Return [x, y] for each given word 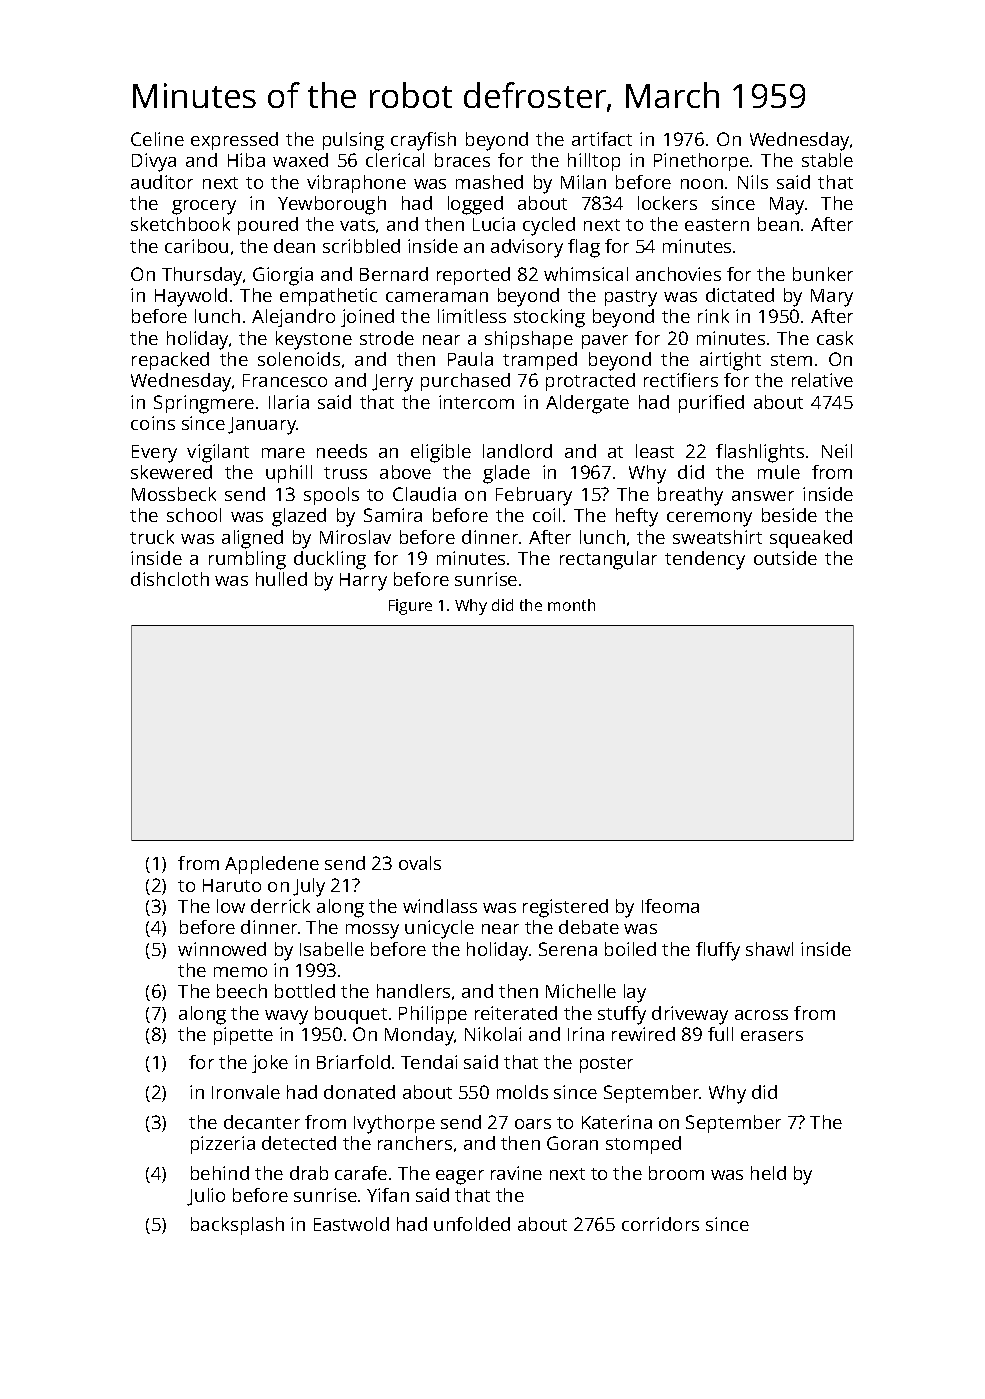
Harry [363, 582]
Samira [393, 515]
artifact [602, 139]
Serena [568, 949]
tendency [705, 560]
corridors [660, 1224]
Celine [157, 139]
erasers [772, 1036]
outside [785, 558]
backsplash [237, 1226]
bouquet [351, 1015]
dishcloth [170, 579]
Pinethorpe [701, 162]
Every [154, 454]
